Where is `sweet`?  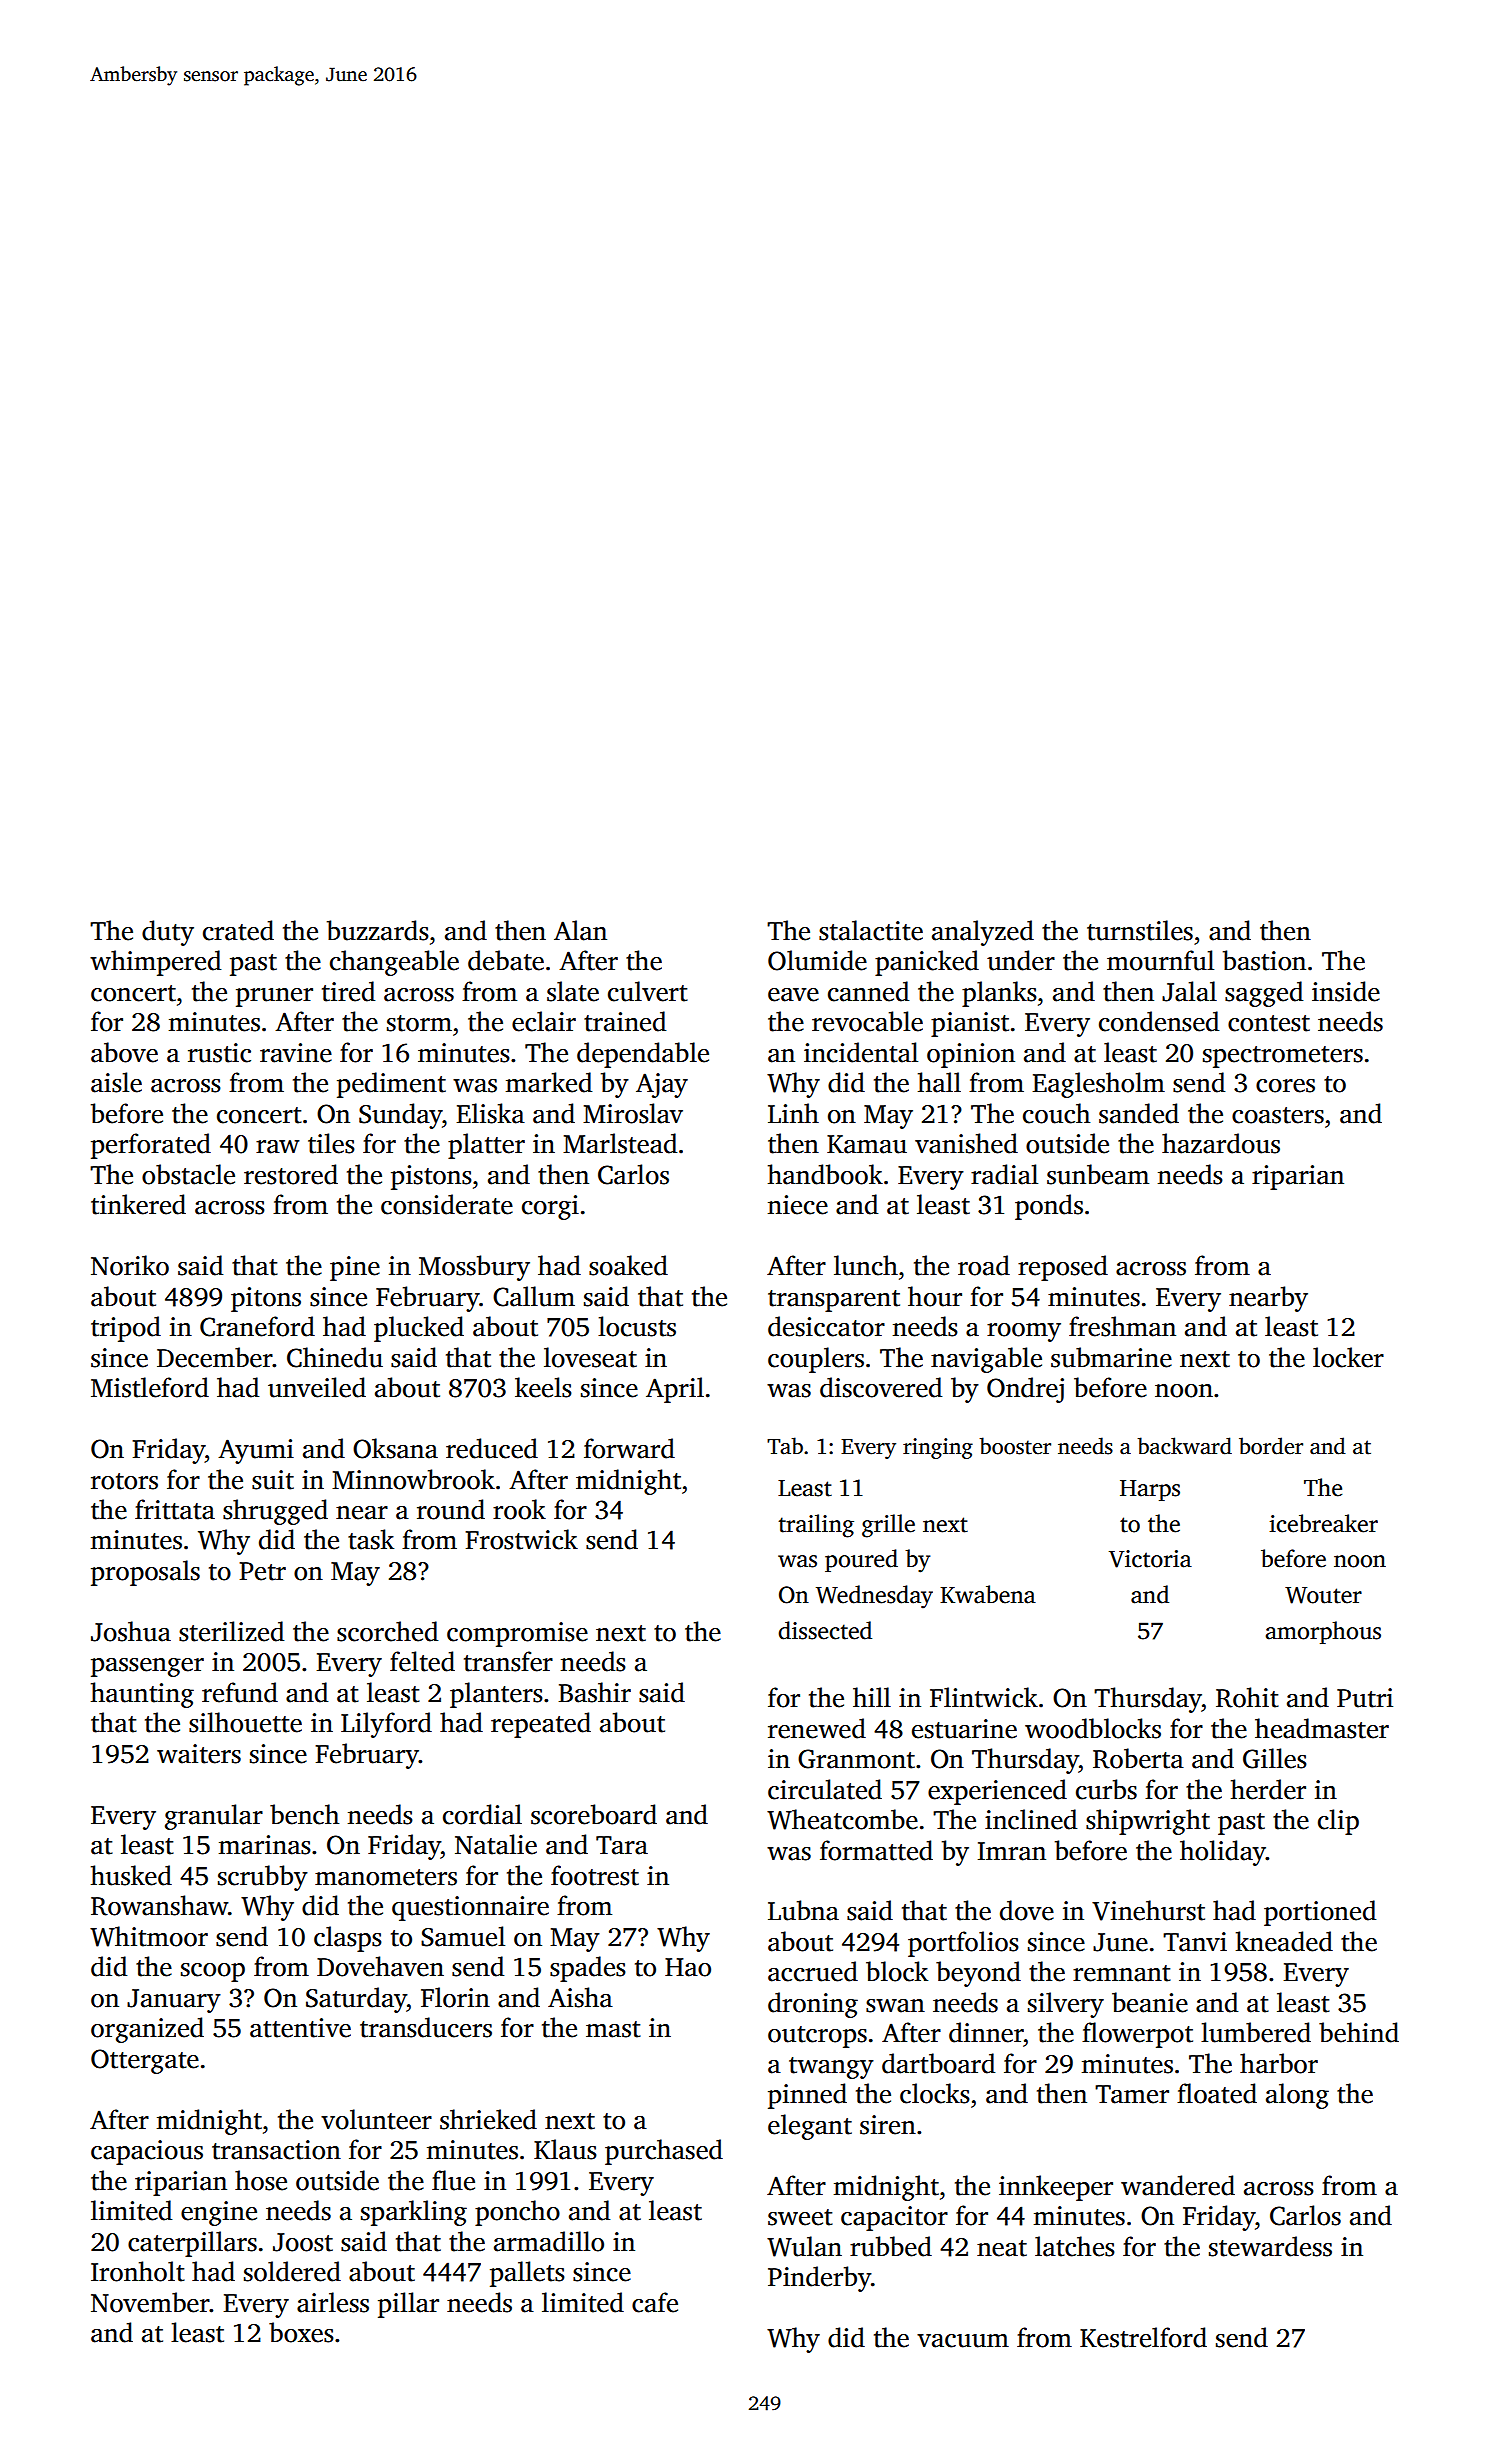 sweet is located at coordinates (800, 2217).
